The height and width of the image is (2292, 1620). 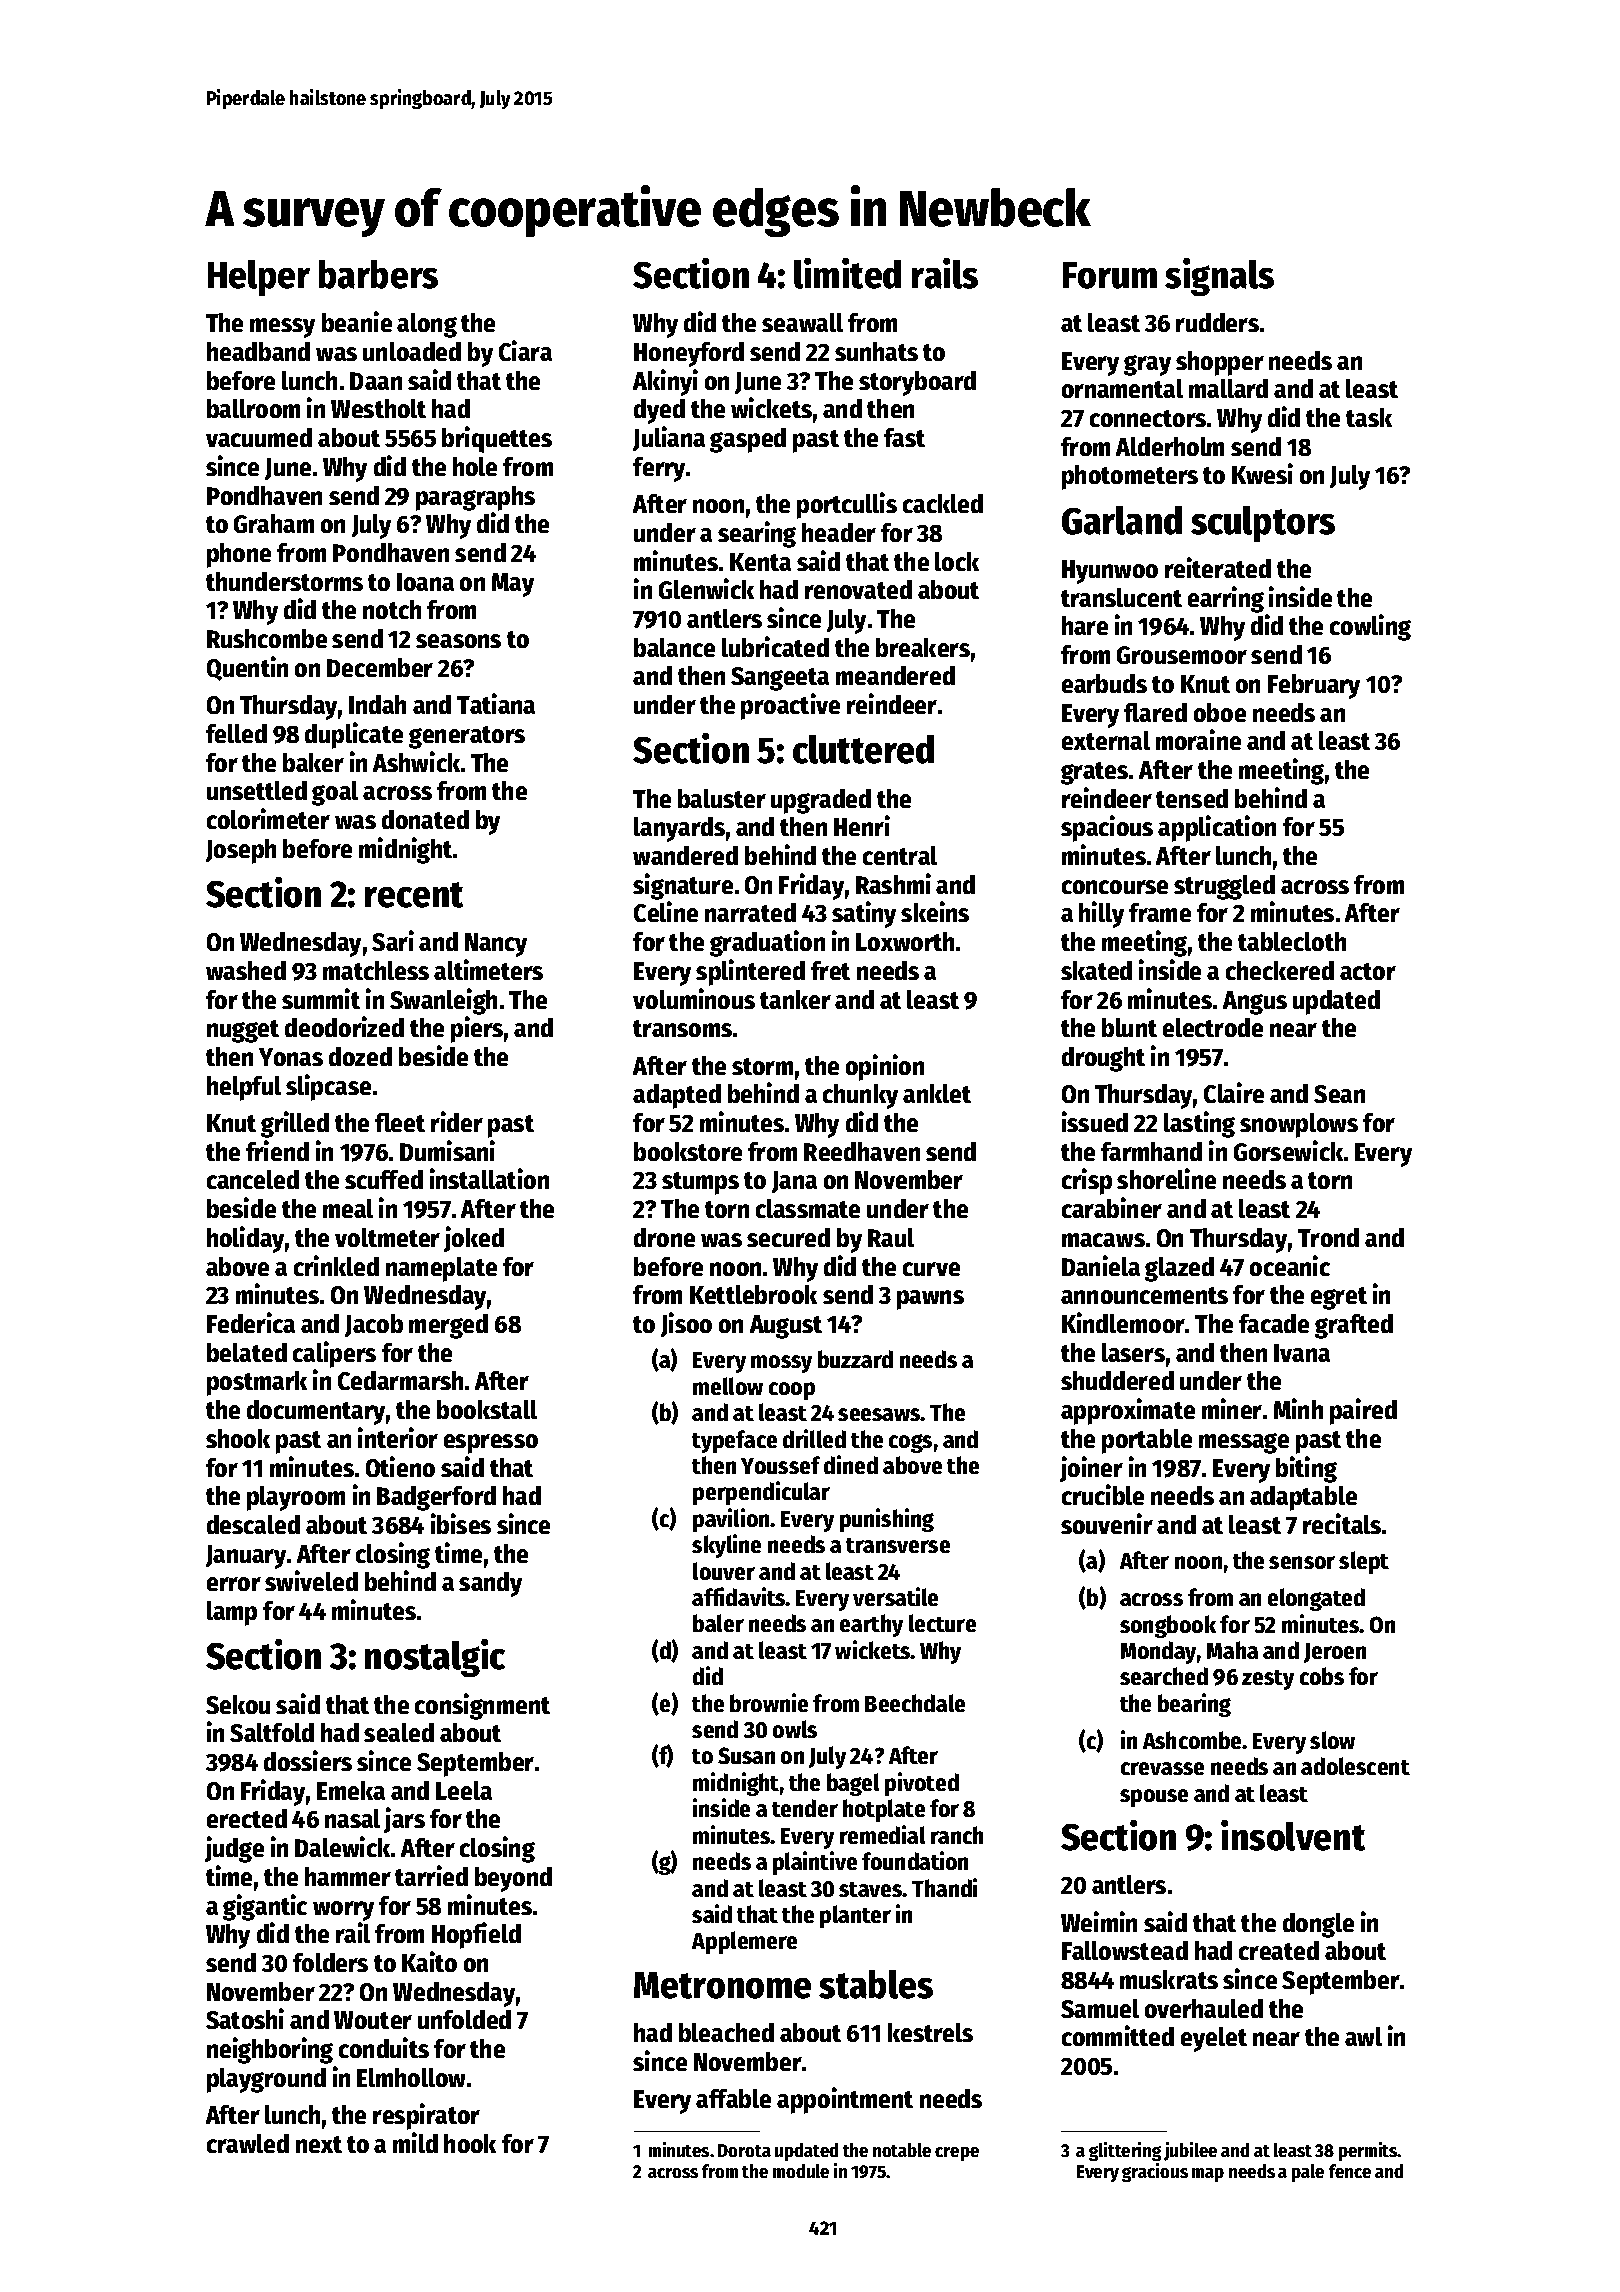 What do you see at coordinates (904, 437) in the image?
I see `fast` at bounding box center [904, 437].
